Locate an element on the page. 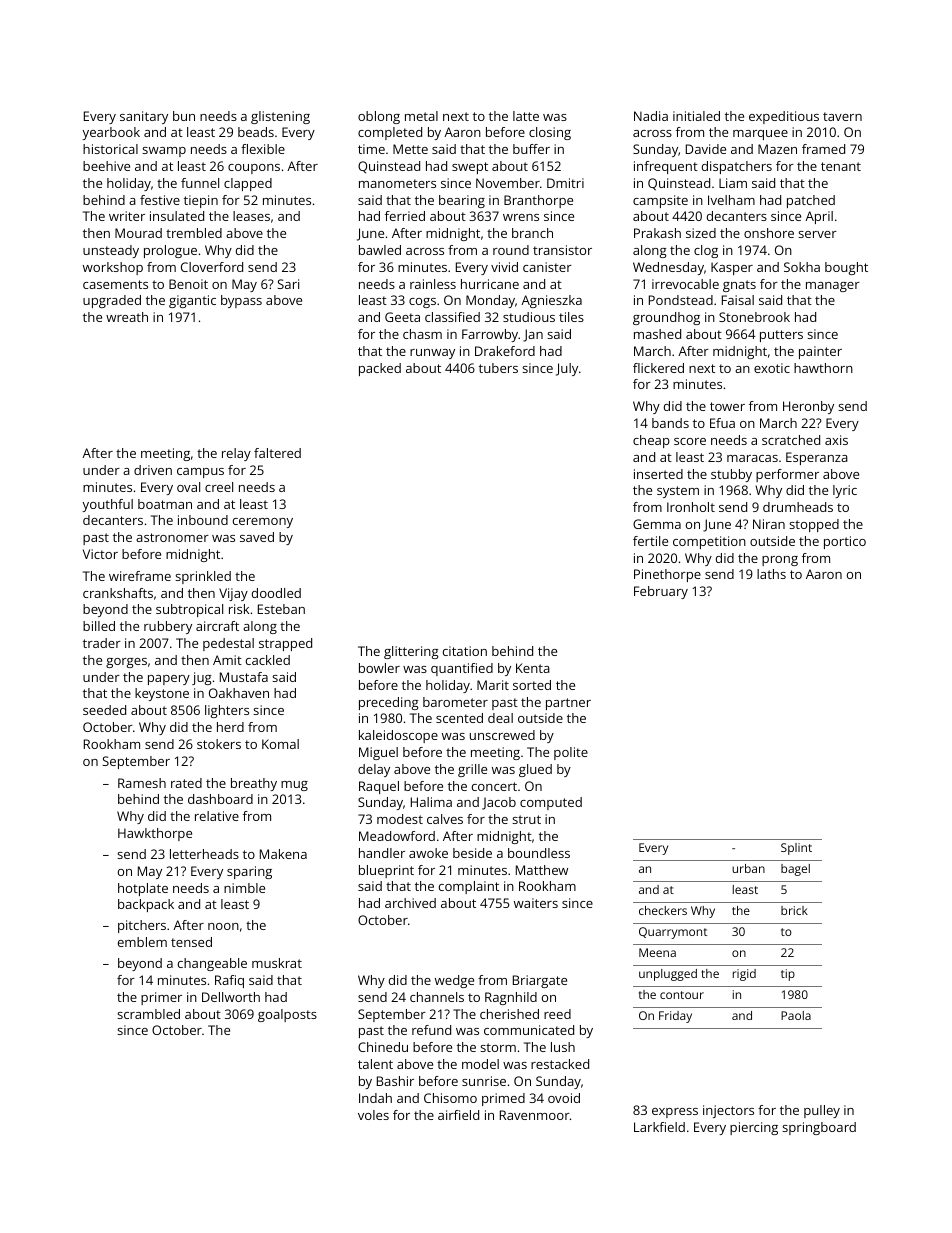 The image size is (952, 1233). latte is located at coordinates (526, 116).
